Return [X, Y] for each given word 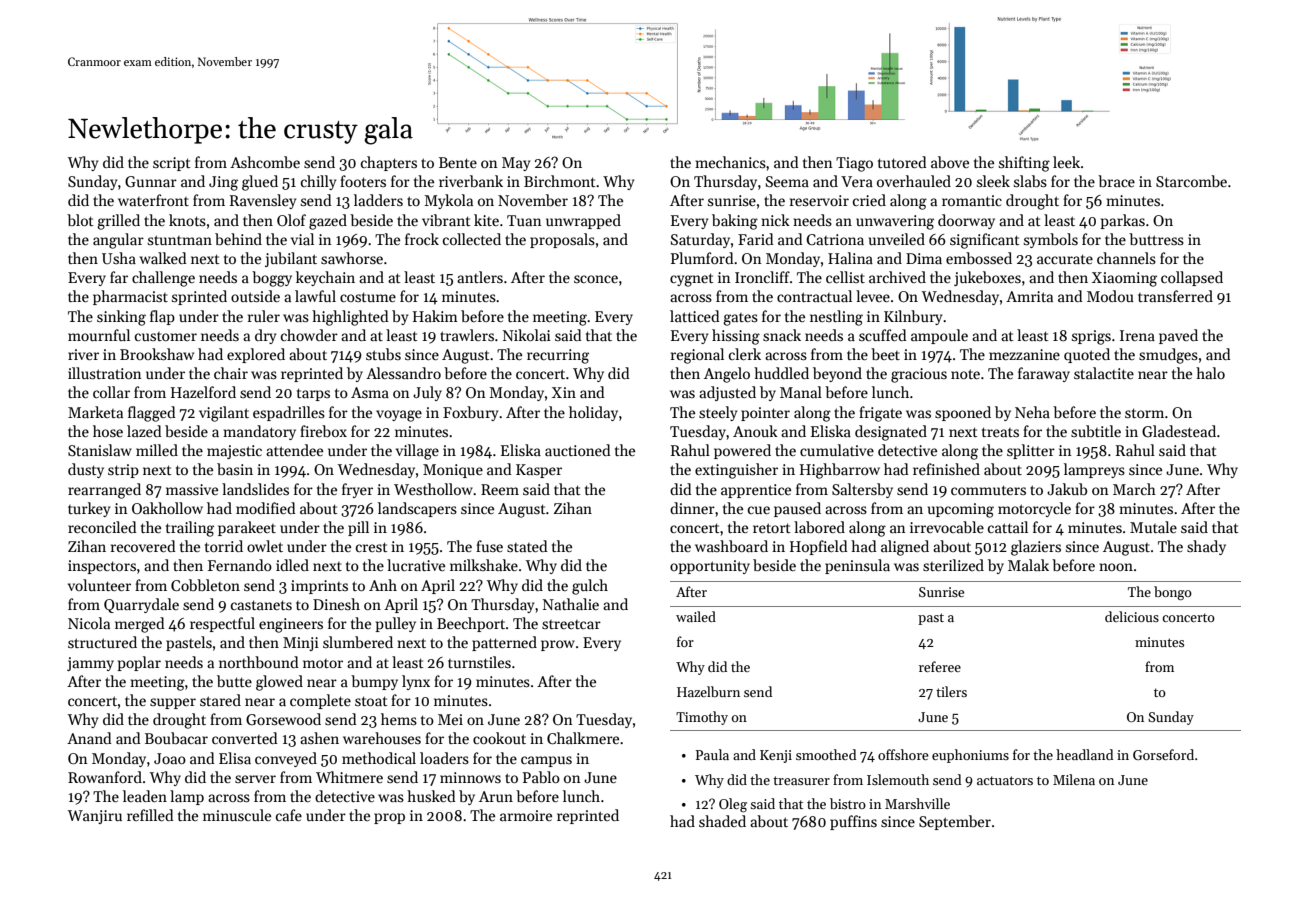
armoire [526, 815]
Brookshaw [157, 354]
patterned [504, 643]
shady [1206, 547]
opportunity [710, 567]
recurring [558, 356]
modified [266, 508]
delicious [1132, 616]
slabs [1030, 181]
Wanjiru [95, 817]
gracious [919, 375]
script [172, 164]
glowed [279, 683]
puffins [853, 822]
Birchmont [560, 181]
